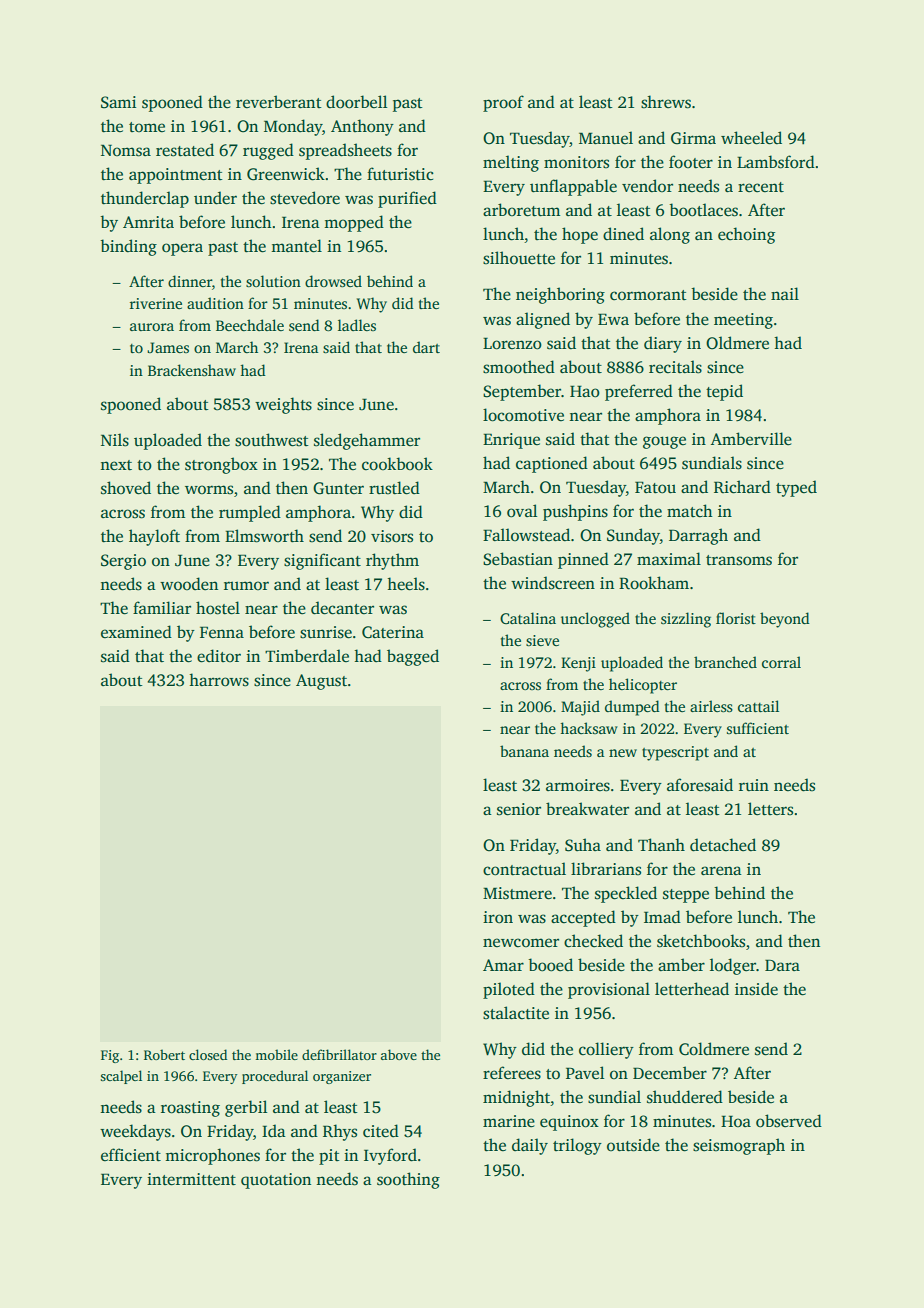 This page has width=924, height=1308. Describe the element at coordinates (136, 632) in the page. I see `examined` at that location.
